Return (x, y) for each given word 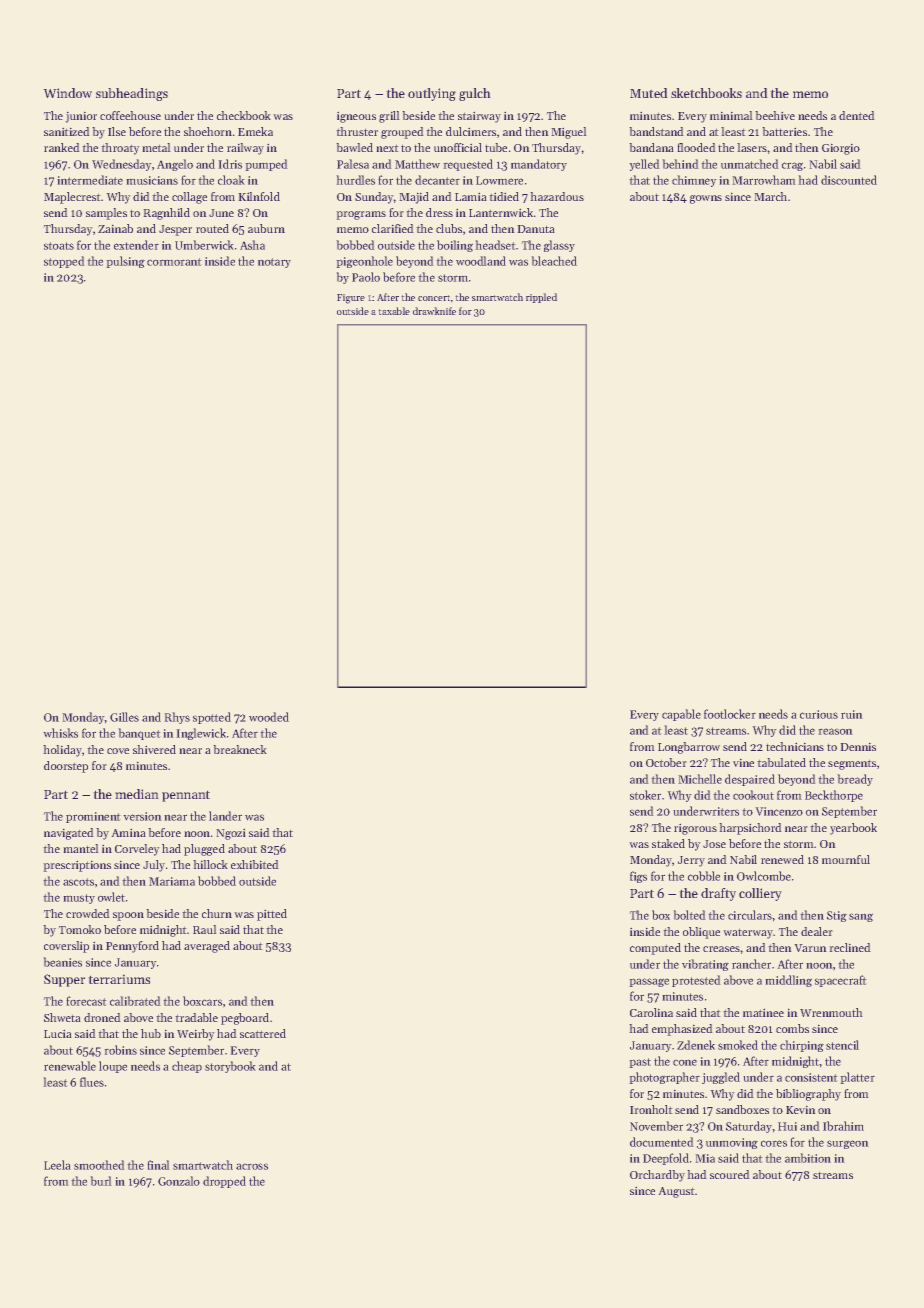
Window (68, 93)
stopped (64, 262)
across (252, 1166)
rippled (541, 298)
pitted (272, 915)
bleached (554, 261)
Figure (351, 299)
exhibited (254, 864)
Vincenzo (779, 811)
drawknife (434, 311)
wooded (269, 717)
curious (819, 714)
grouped (402, 133)
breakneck (240, 749)
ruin (851, 714)
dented (856, 115)
